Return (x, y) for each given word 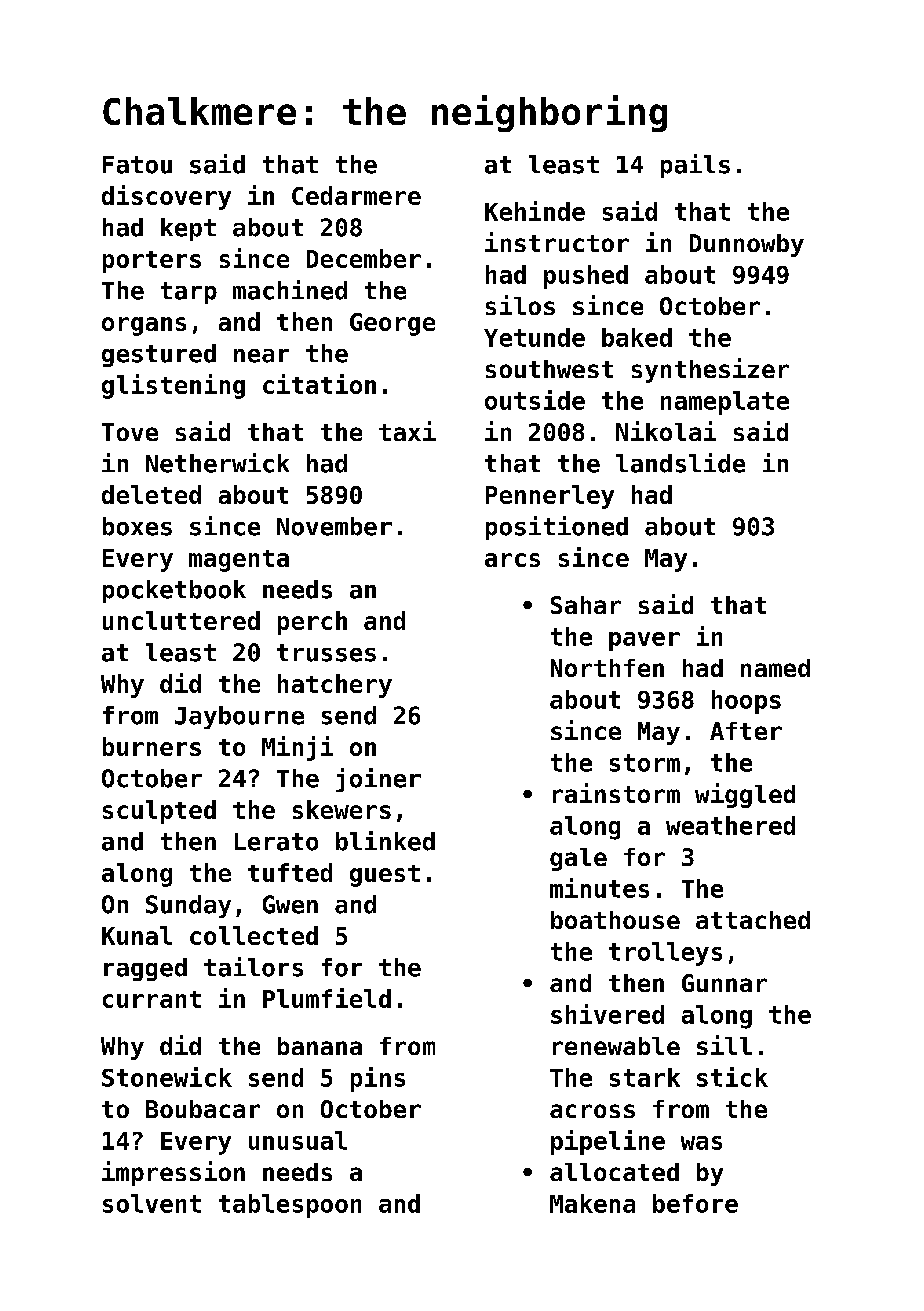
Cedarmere (356, 195)
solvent (152, 1203)
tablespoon (290, 1206)
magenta (239, 561)
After (746, 731)
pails (695, 166)
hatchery (335, 686)
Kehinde (535, 211)
